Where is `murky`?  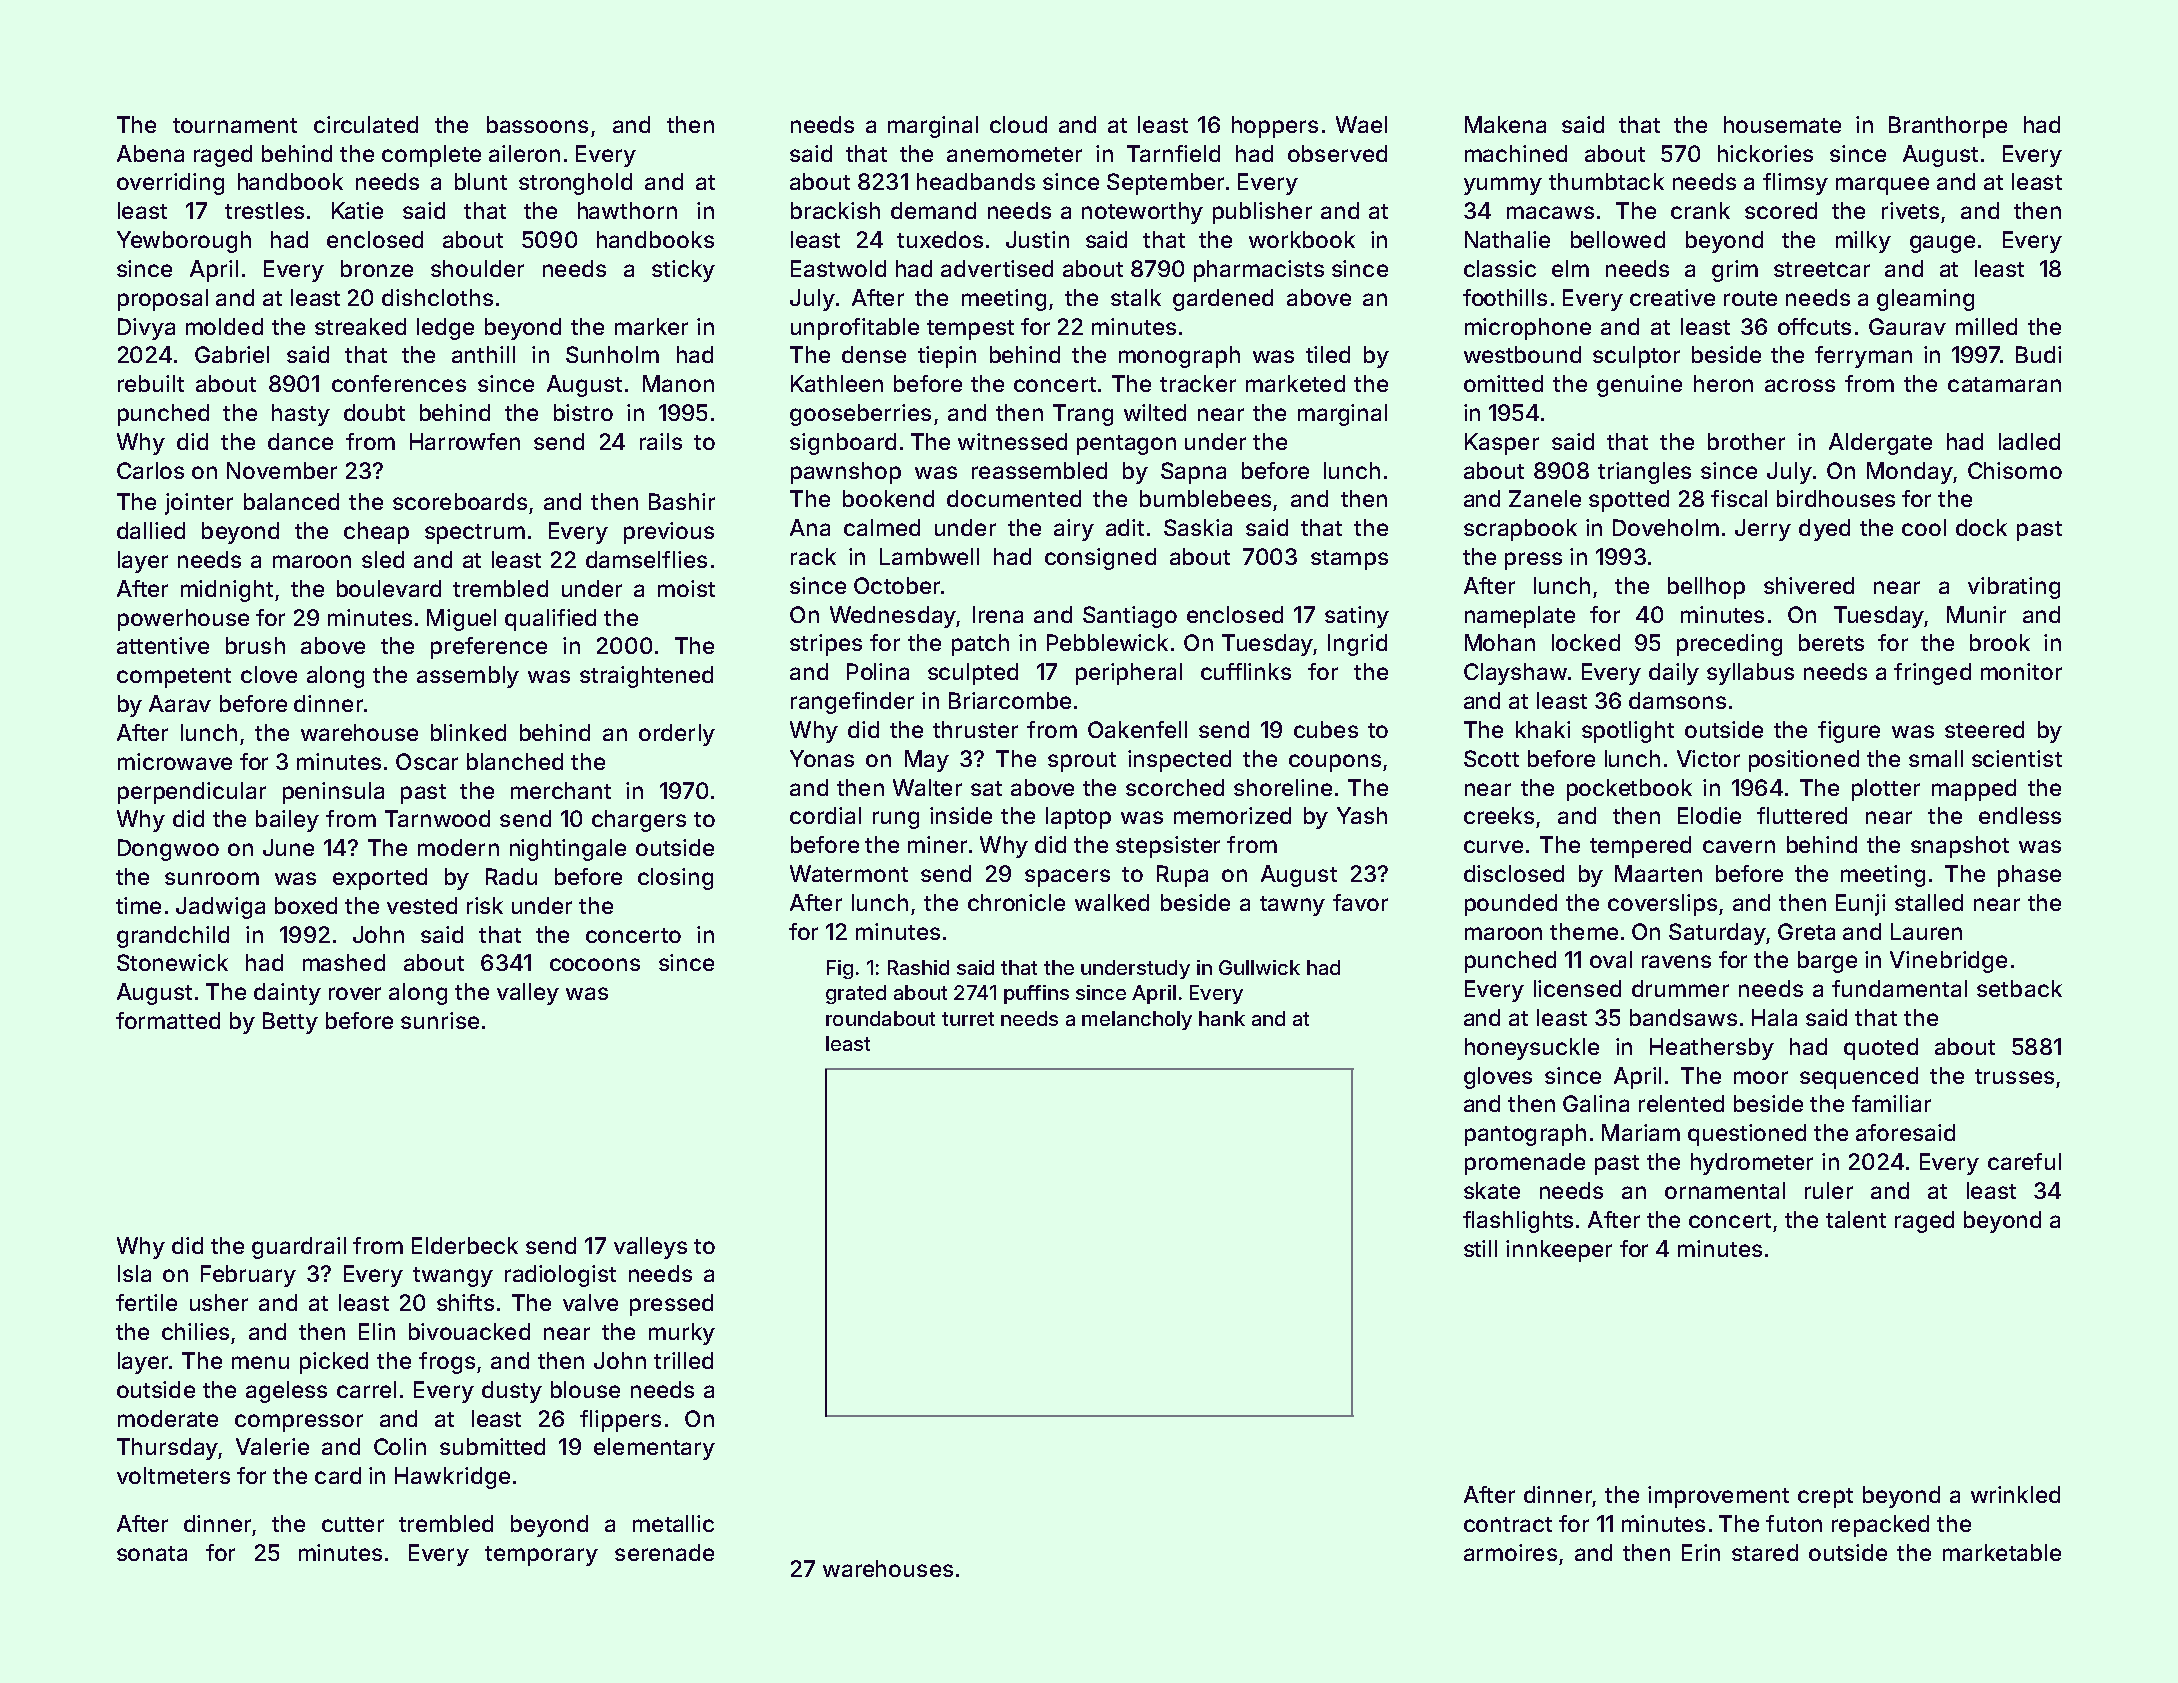 murky is located at coordinates (682, 1334).
